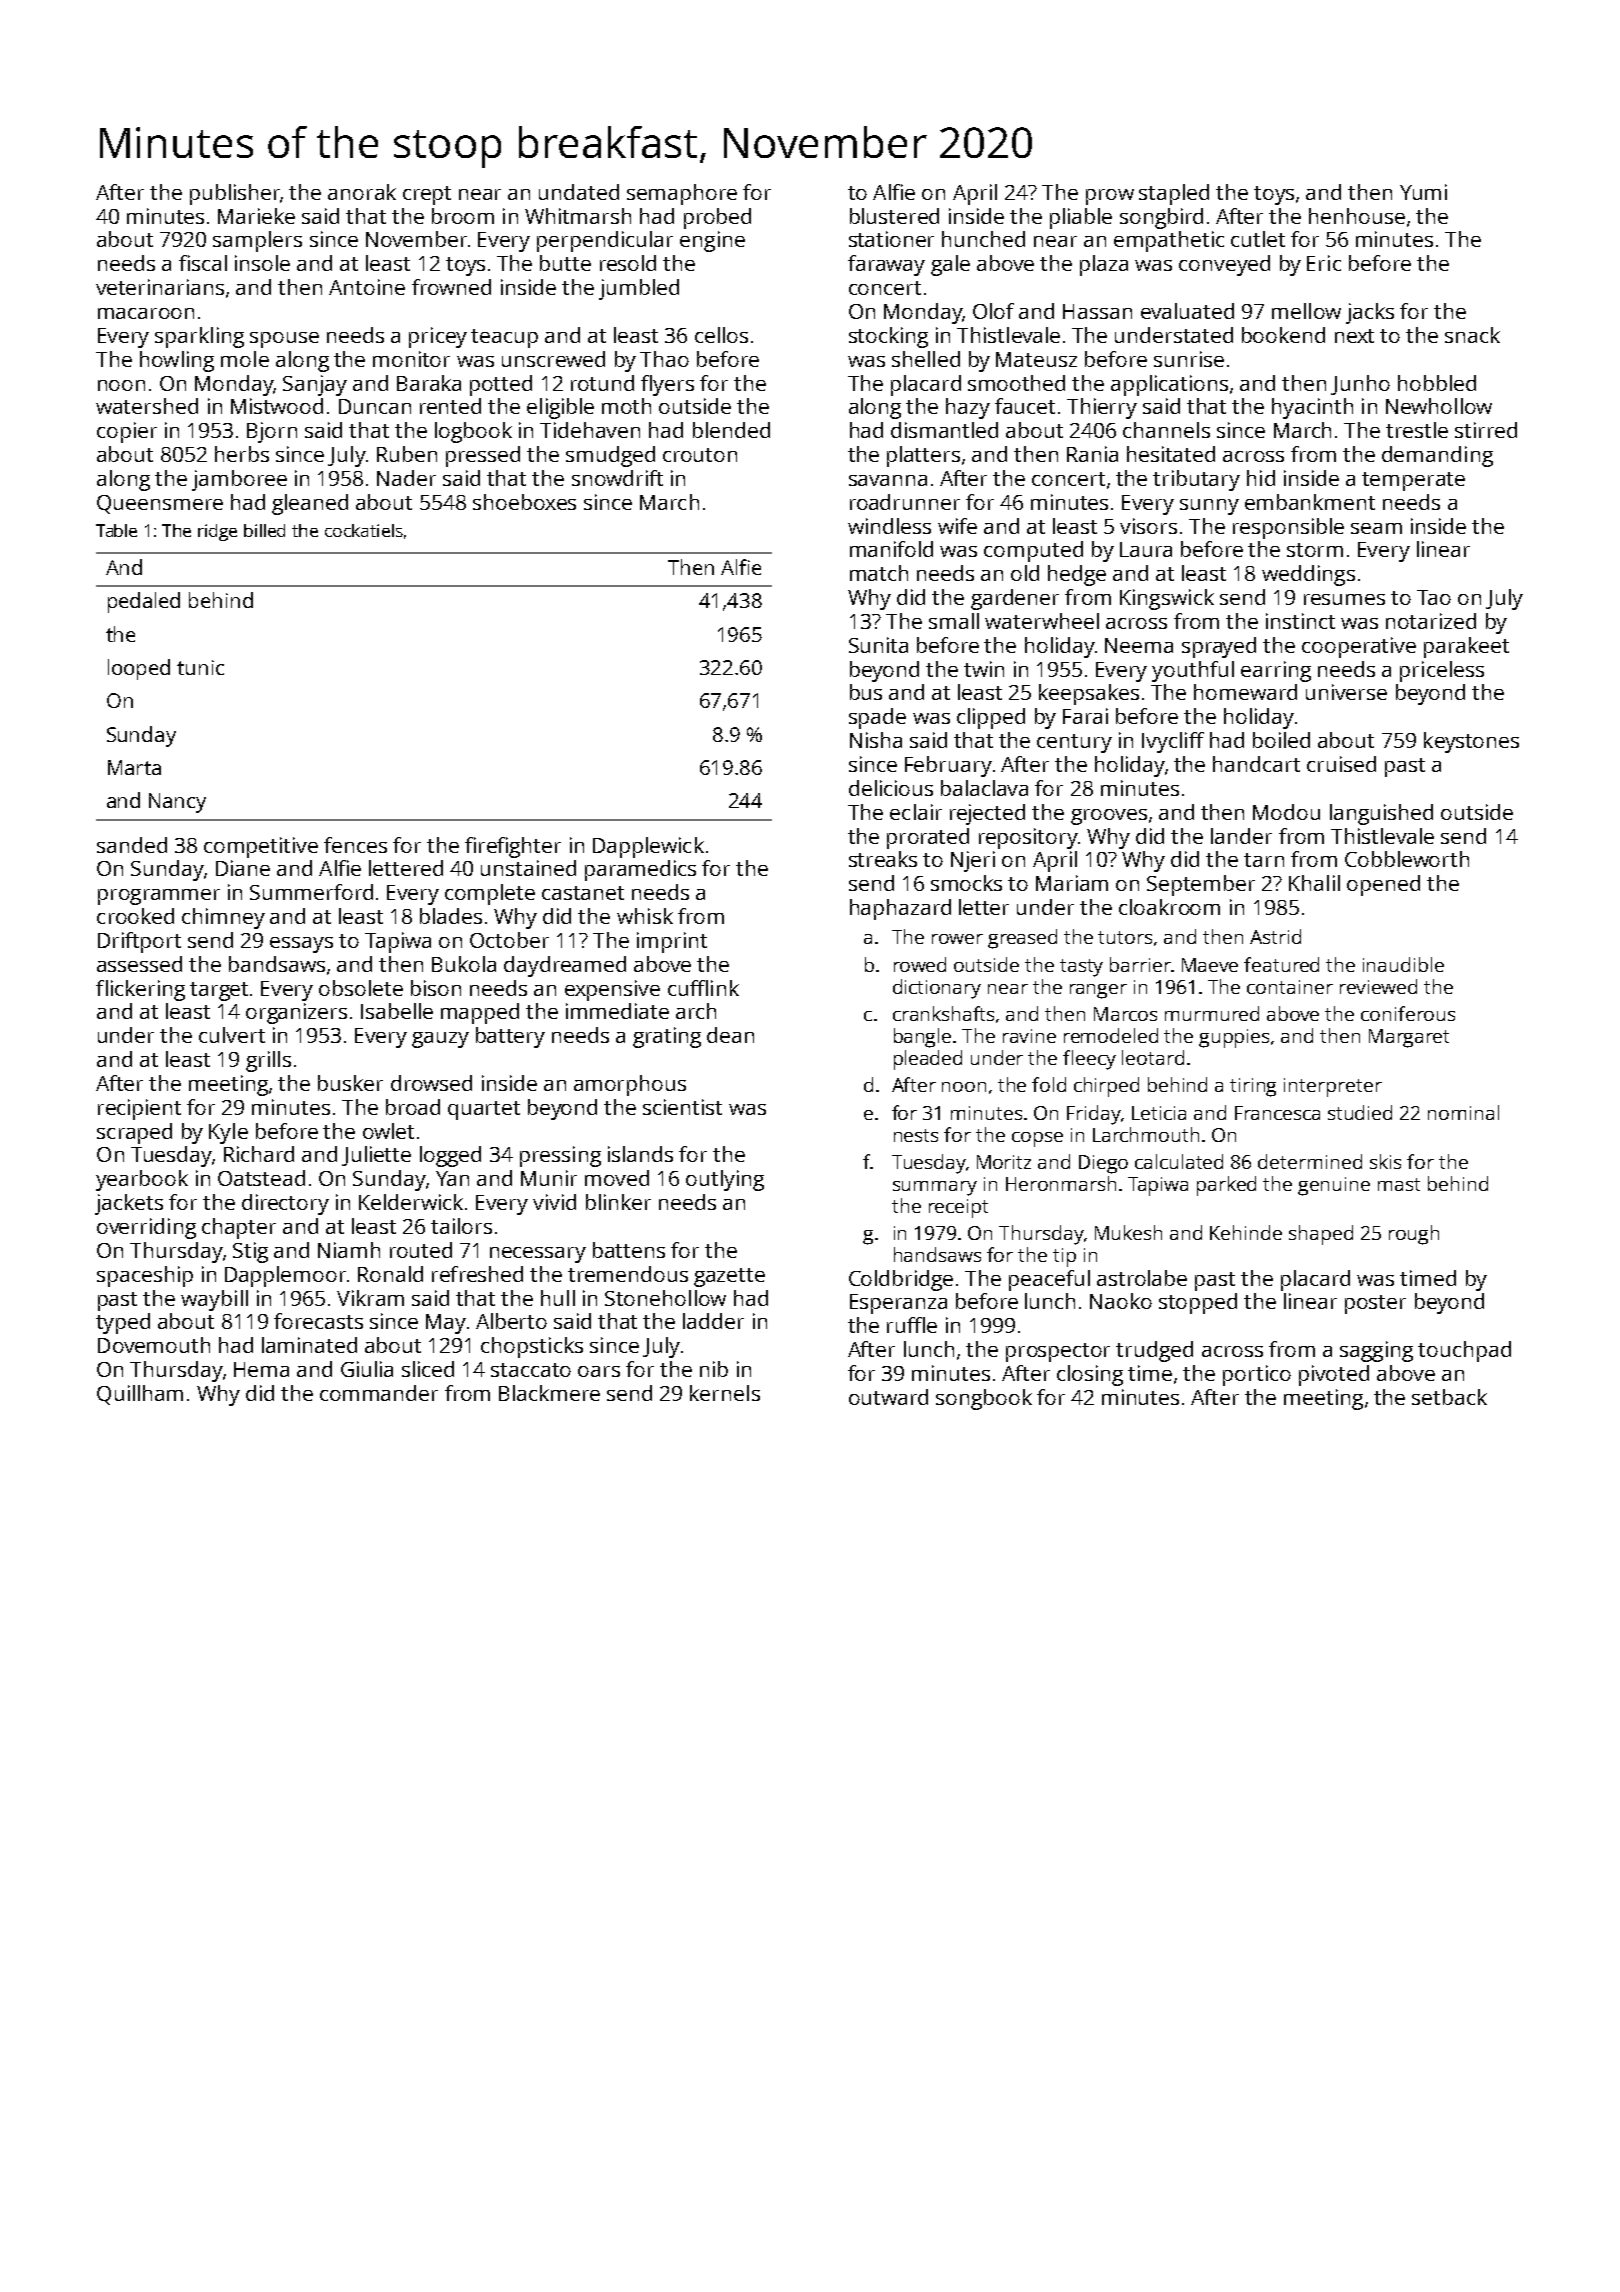 The image size is (1620, 2292). I want to click on Marta, so click(134, 767).
